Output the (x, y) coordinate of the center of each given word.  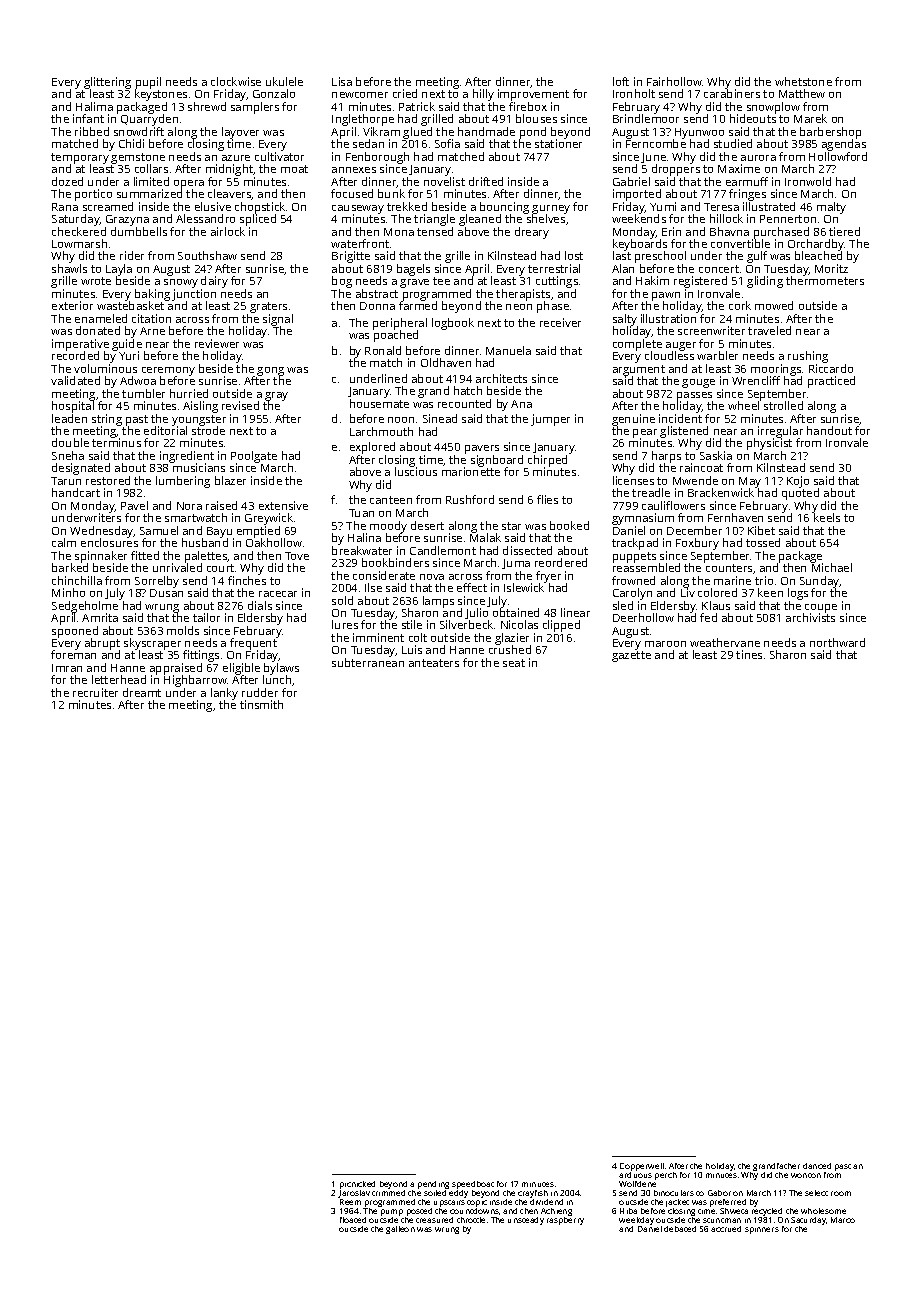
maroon (665, 644)
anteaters (434, 663)
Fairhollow (674, 81)
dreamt (142, 692)
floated (353, 1220)
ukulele (284, 81)
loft (621, 81)
